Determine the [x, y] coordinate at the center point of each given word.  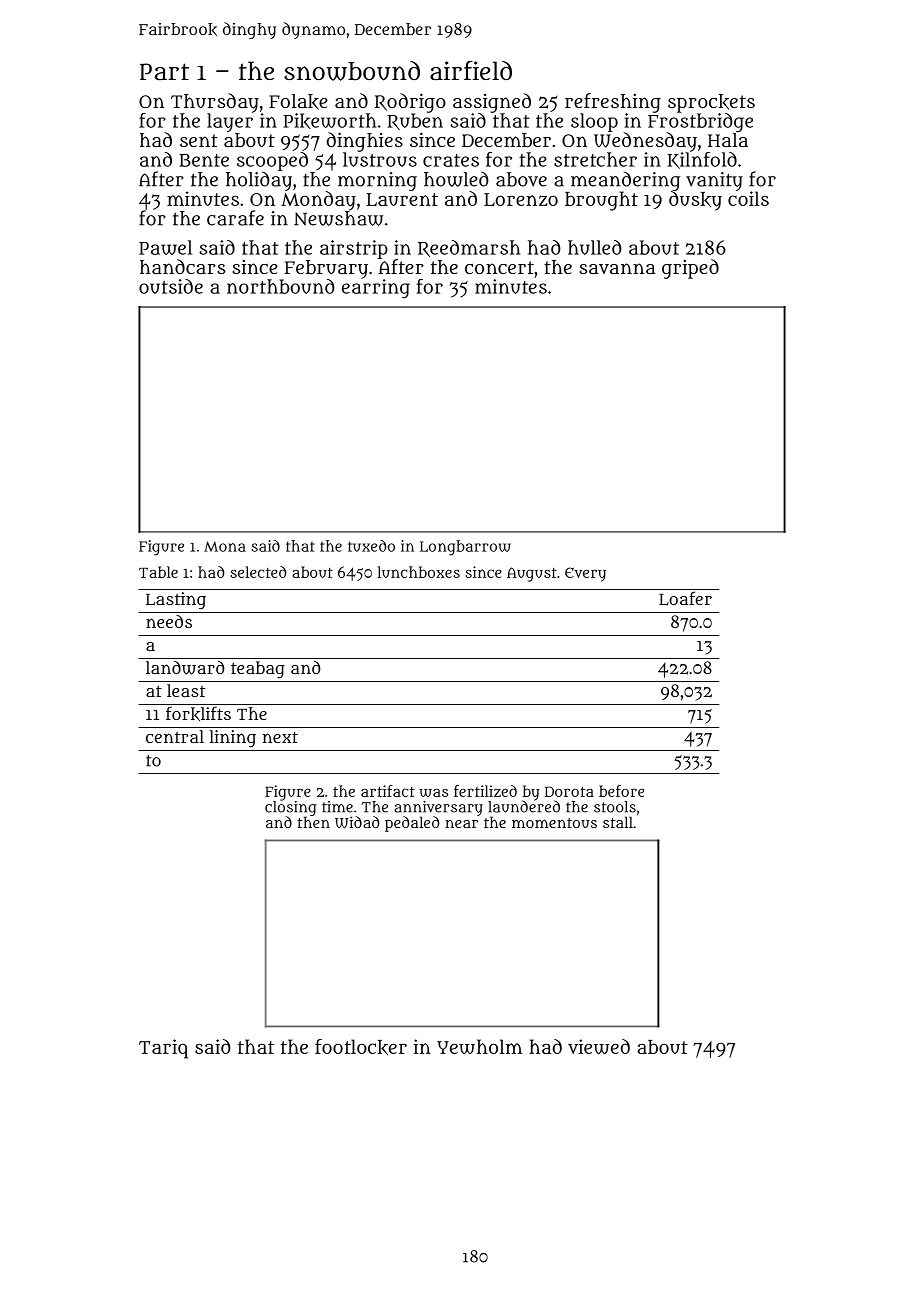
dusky [695, 201]
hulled [595, 247]
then [313, 822]
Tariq [163, 1049]
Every [585, 574]
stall [618, 822]
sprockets [711, 103]
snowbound [352, 71]
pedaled [412, 824]
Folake [298, 102]
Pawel [165, 247]
